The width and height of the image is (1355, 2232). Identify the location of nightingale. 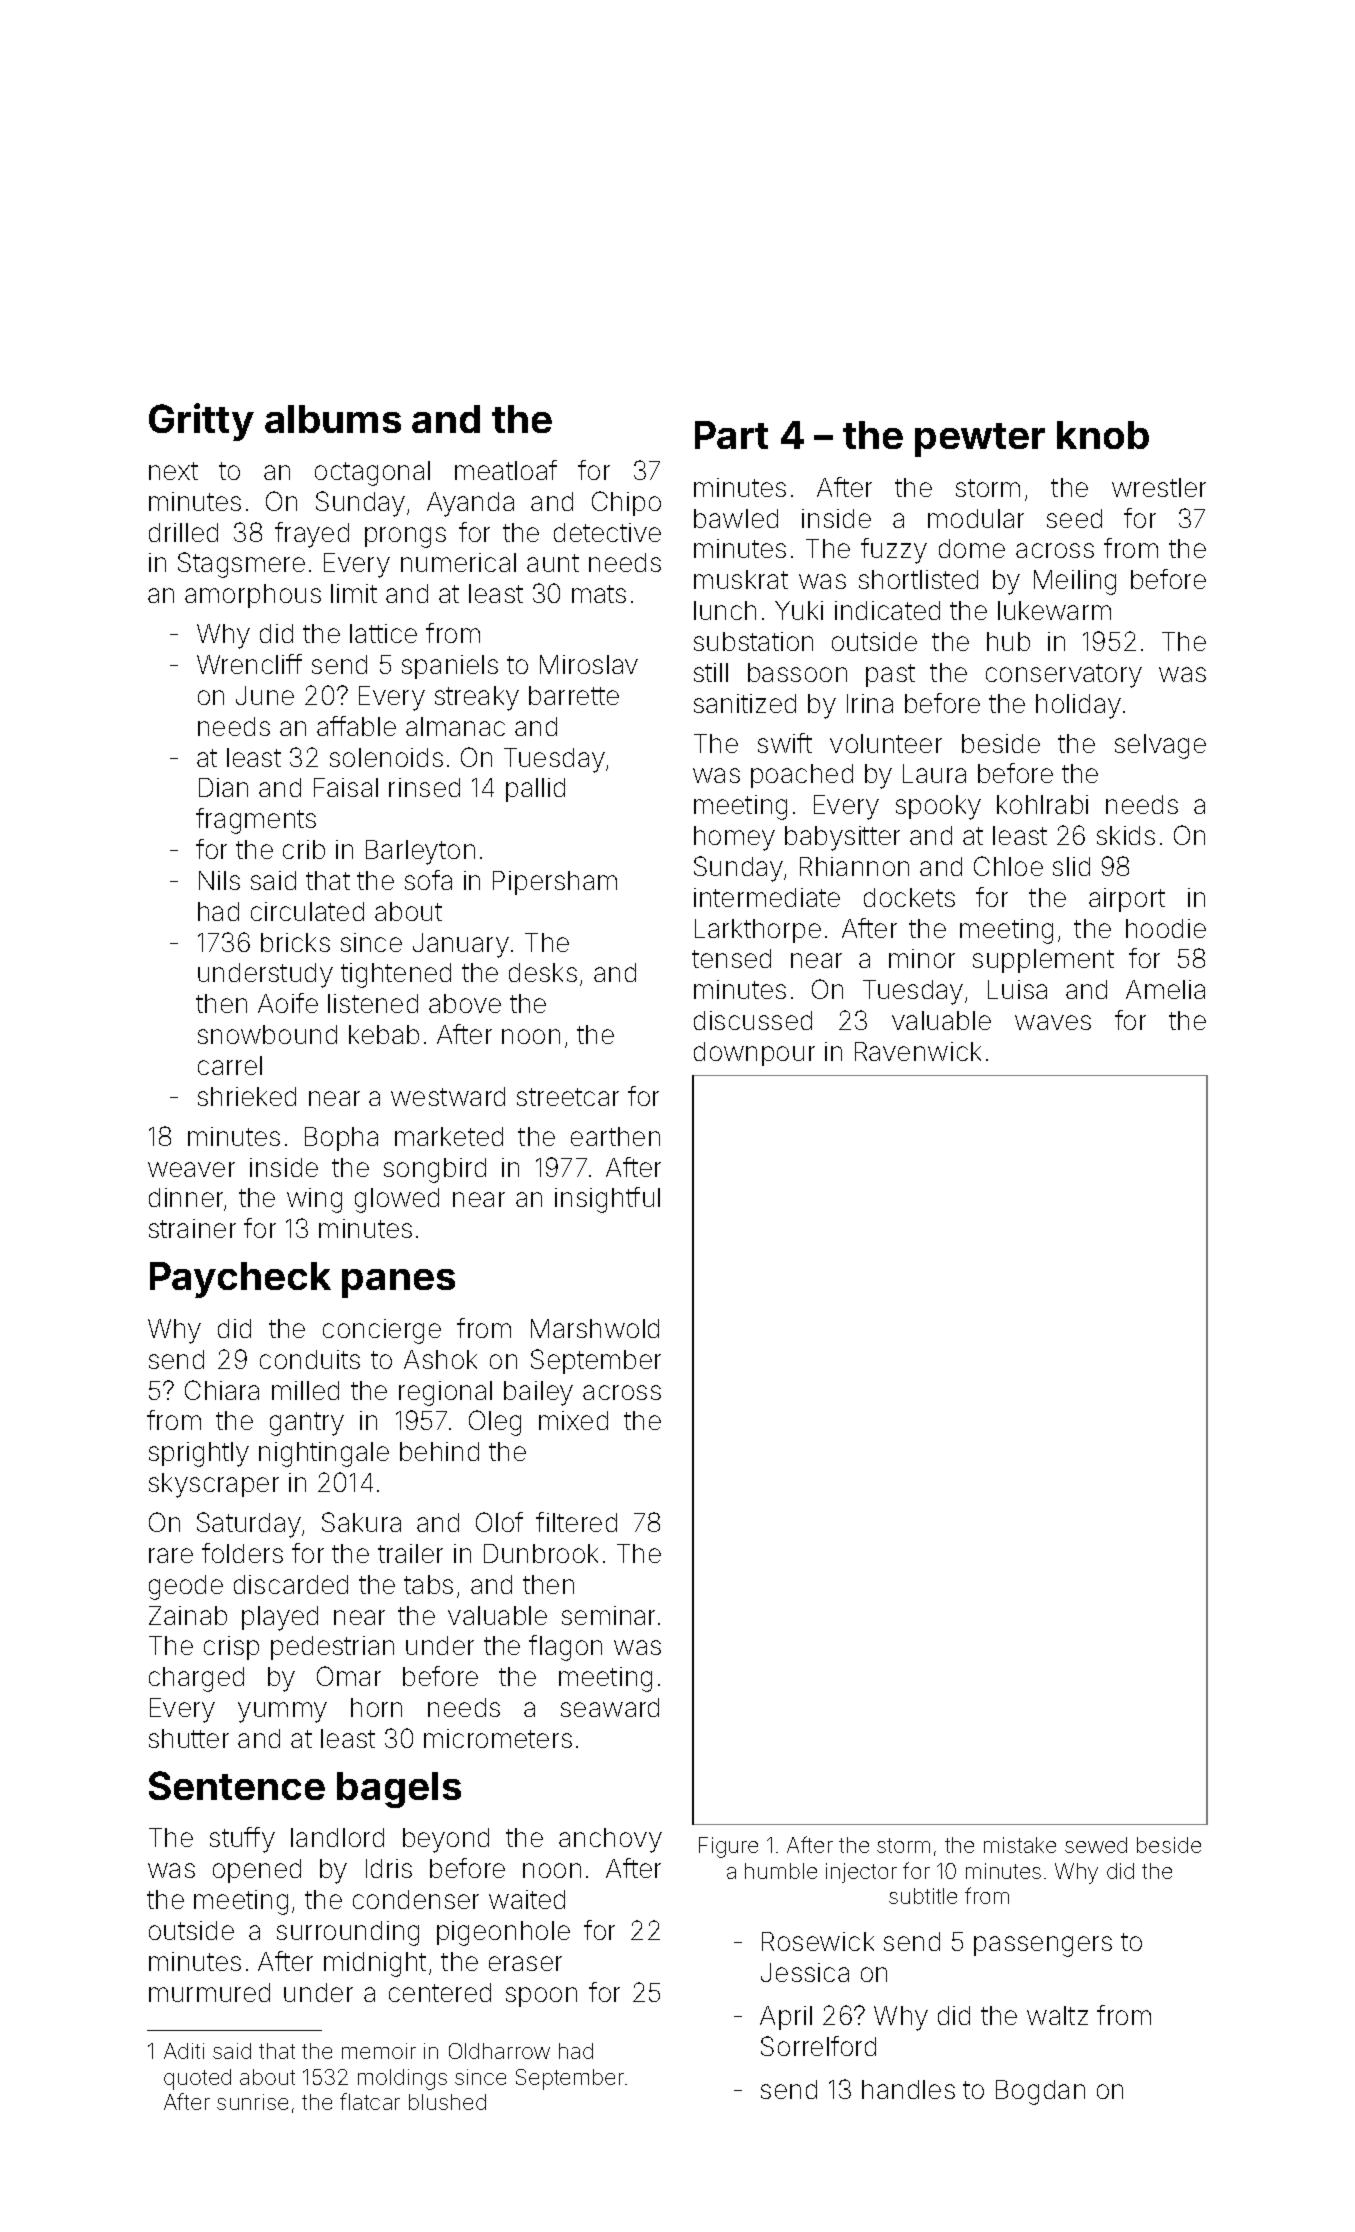
(324, 1454).
